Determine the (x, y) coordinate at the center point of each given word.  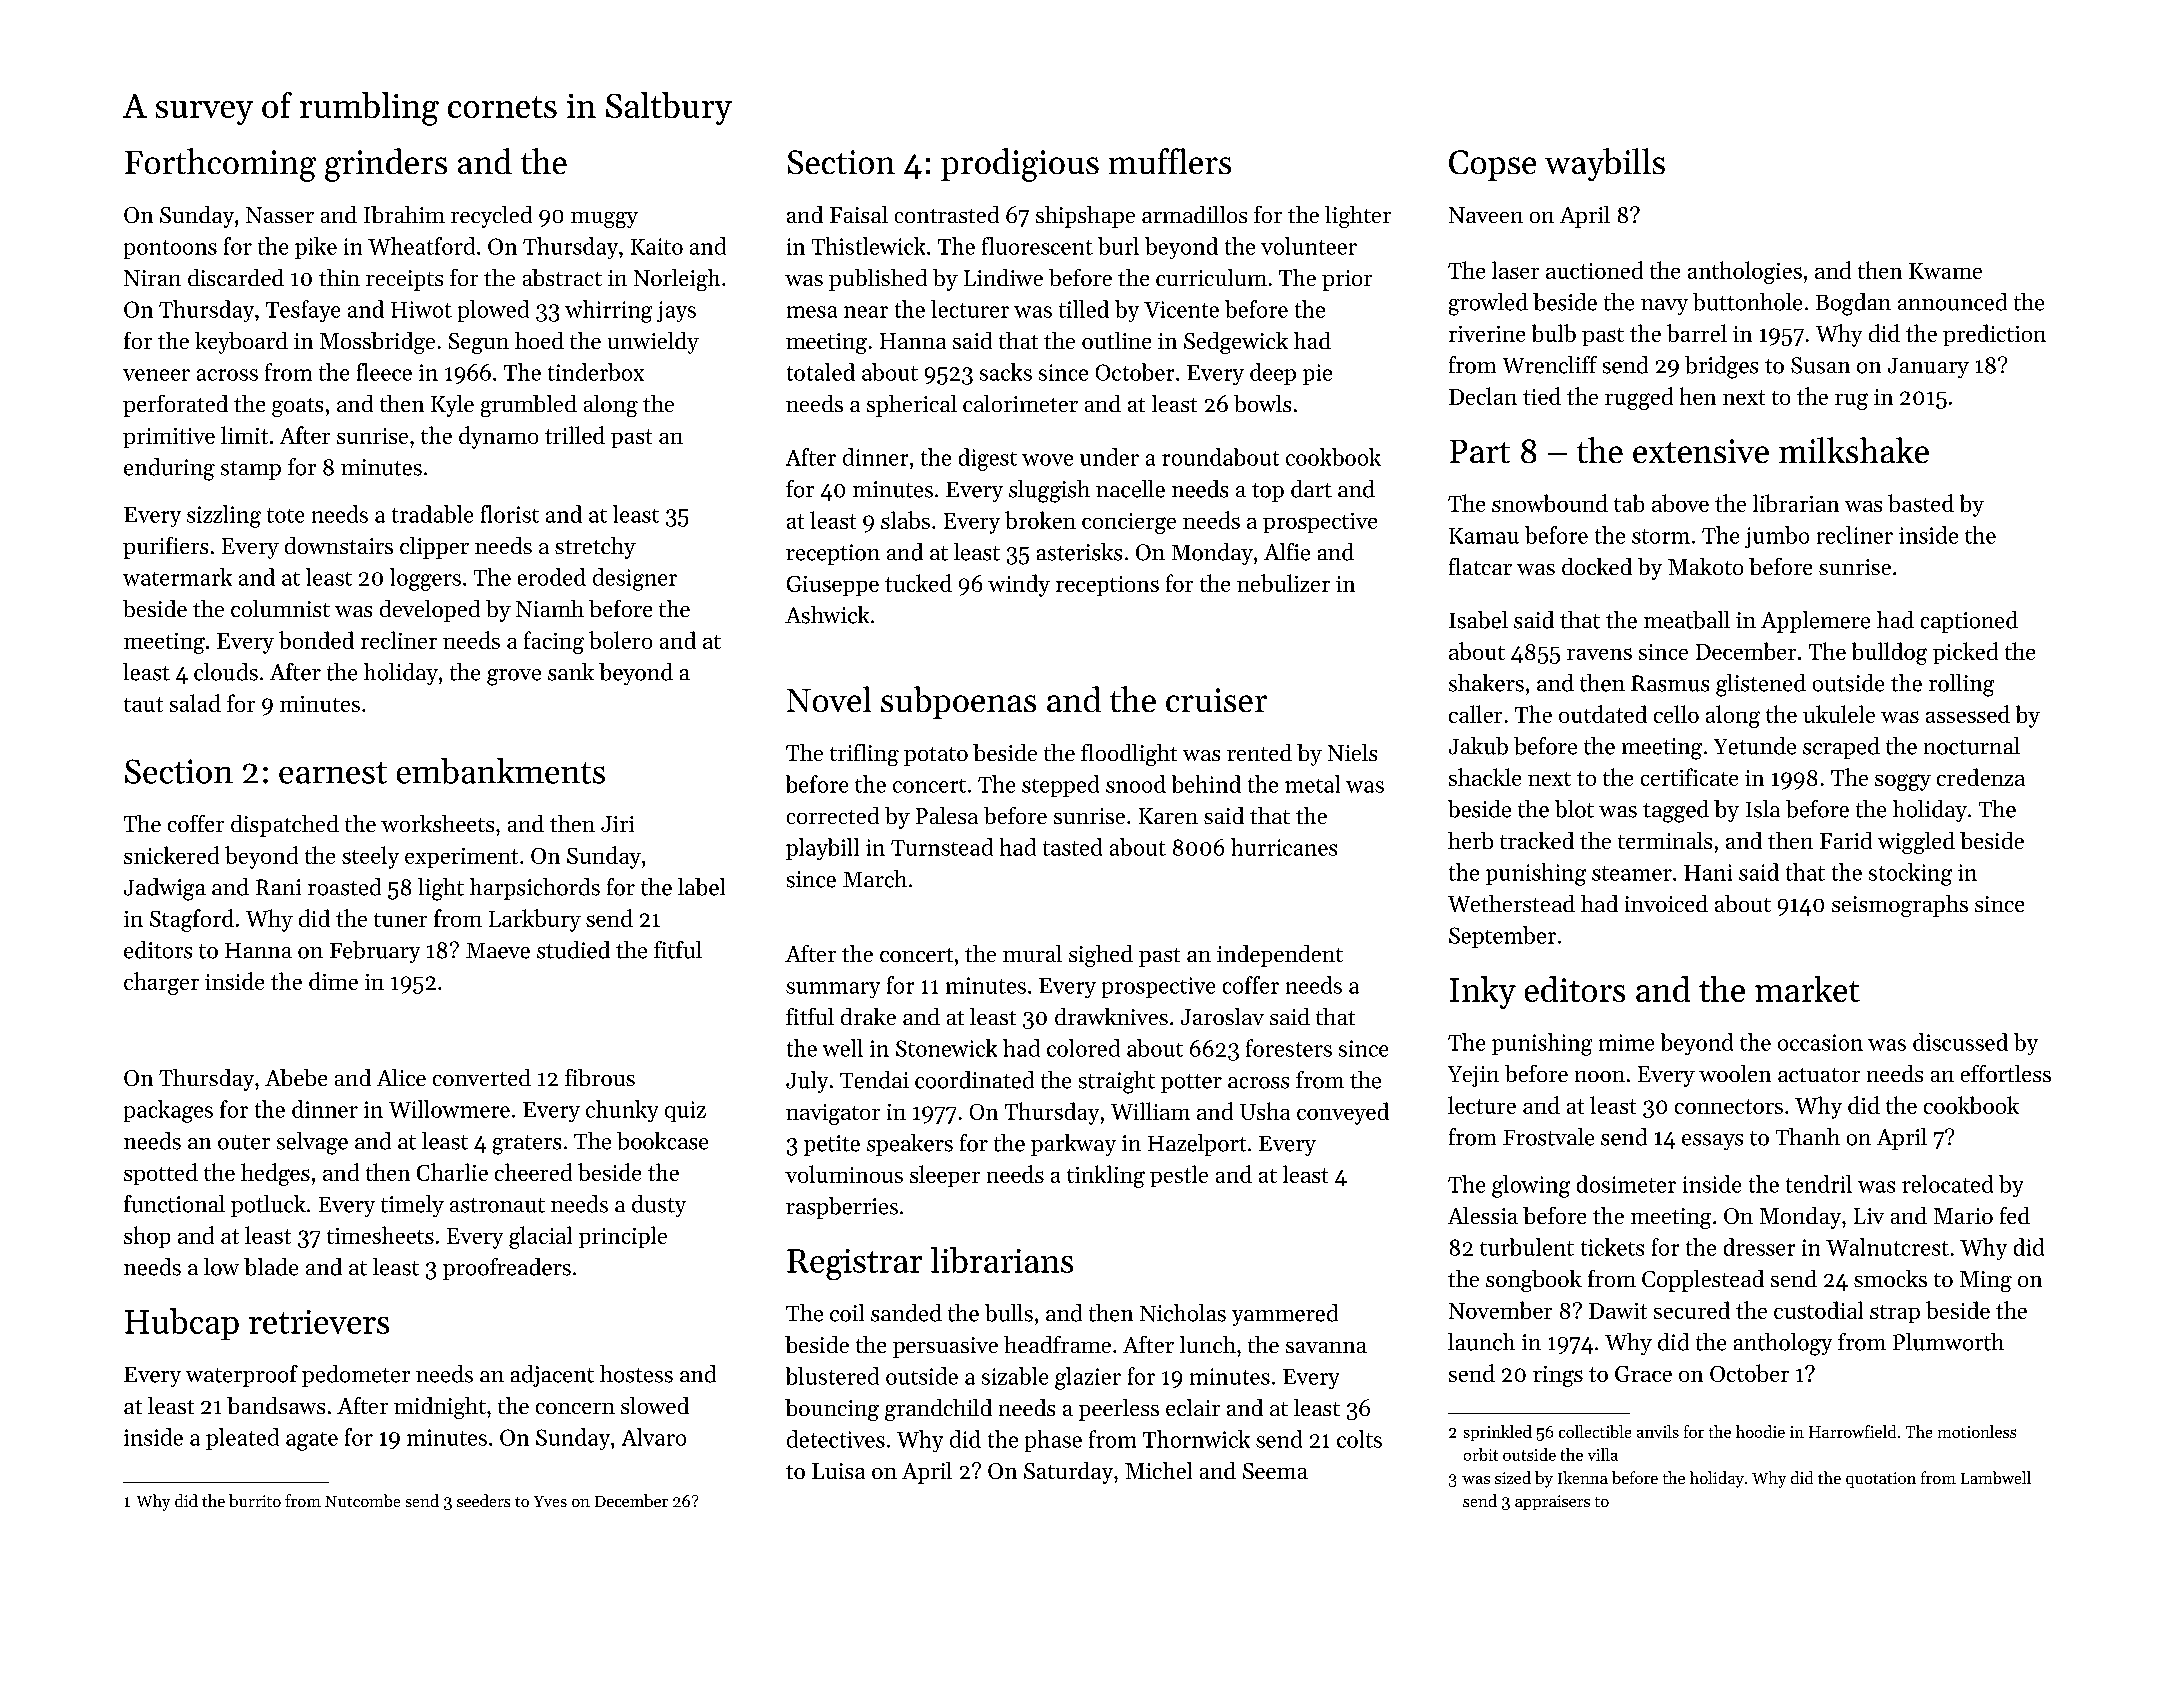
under (1109, 457)
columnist (280, 608)
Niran (152, 278)
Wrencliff (1550, 365)
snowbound (1550, 503)
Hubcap (182, 1324)
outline (1116, 340)
